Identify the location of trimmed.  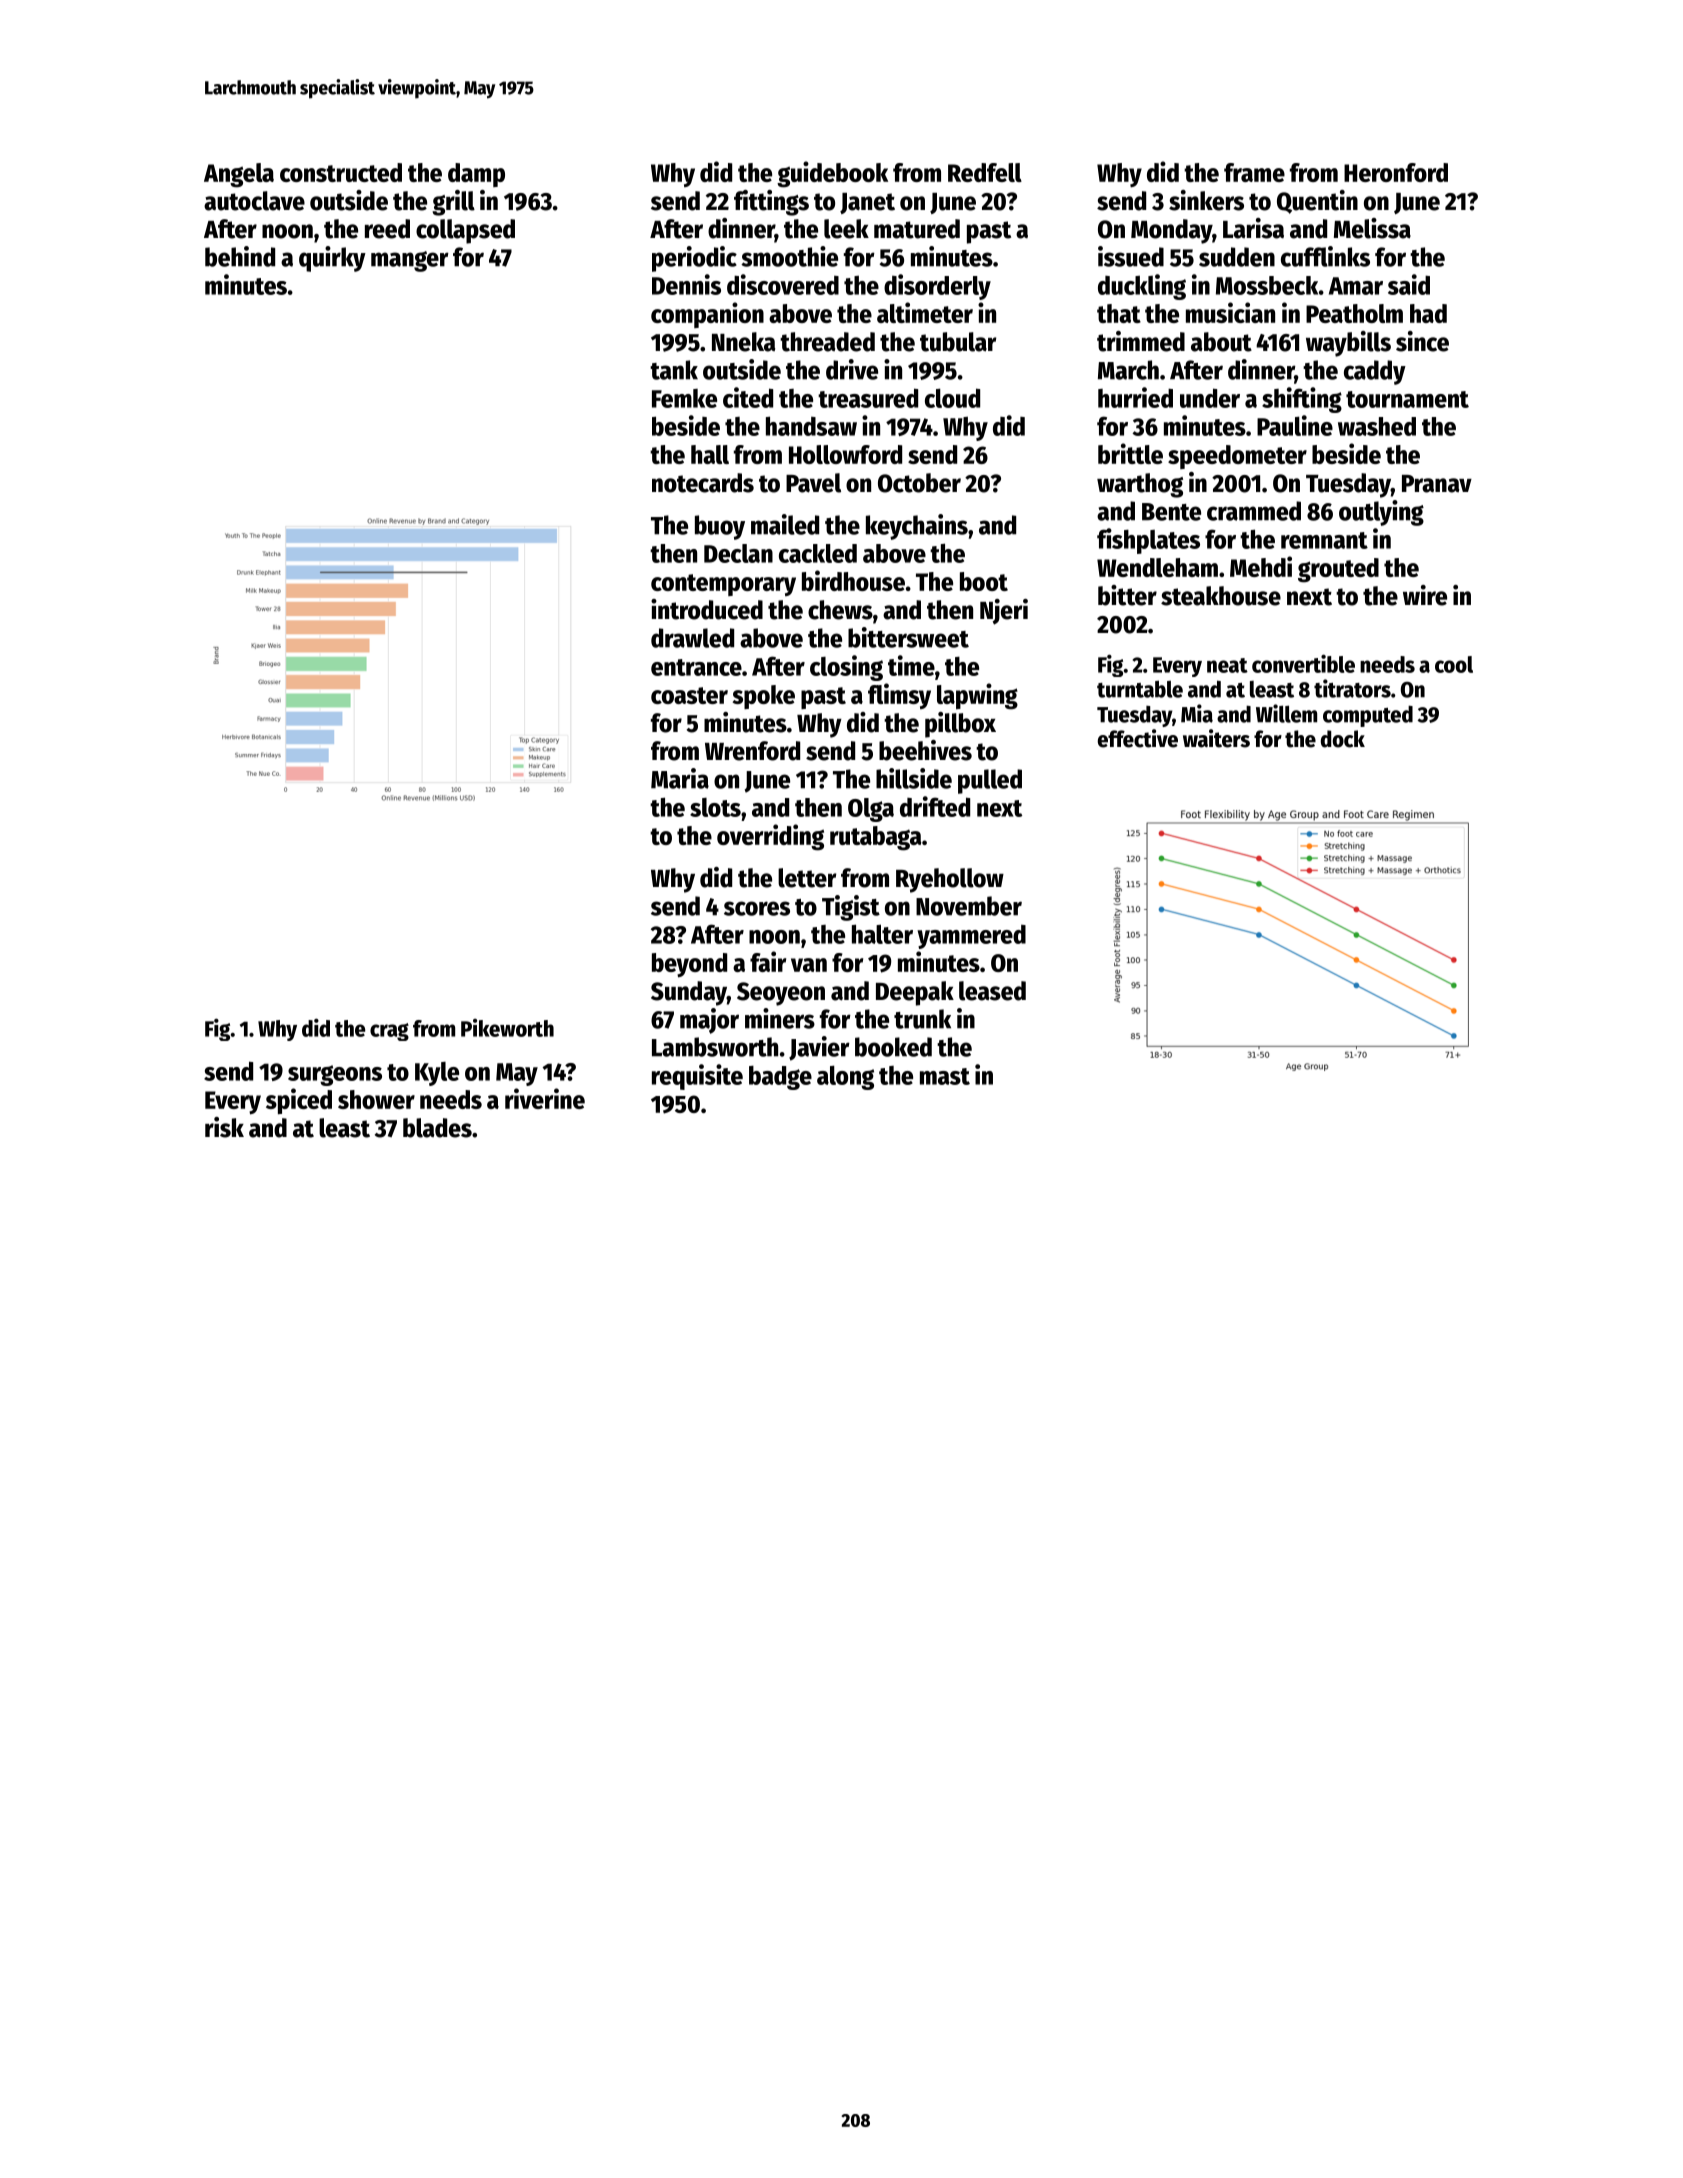
(1141, 341).
